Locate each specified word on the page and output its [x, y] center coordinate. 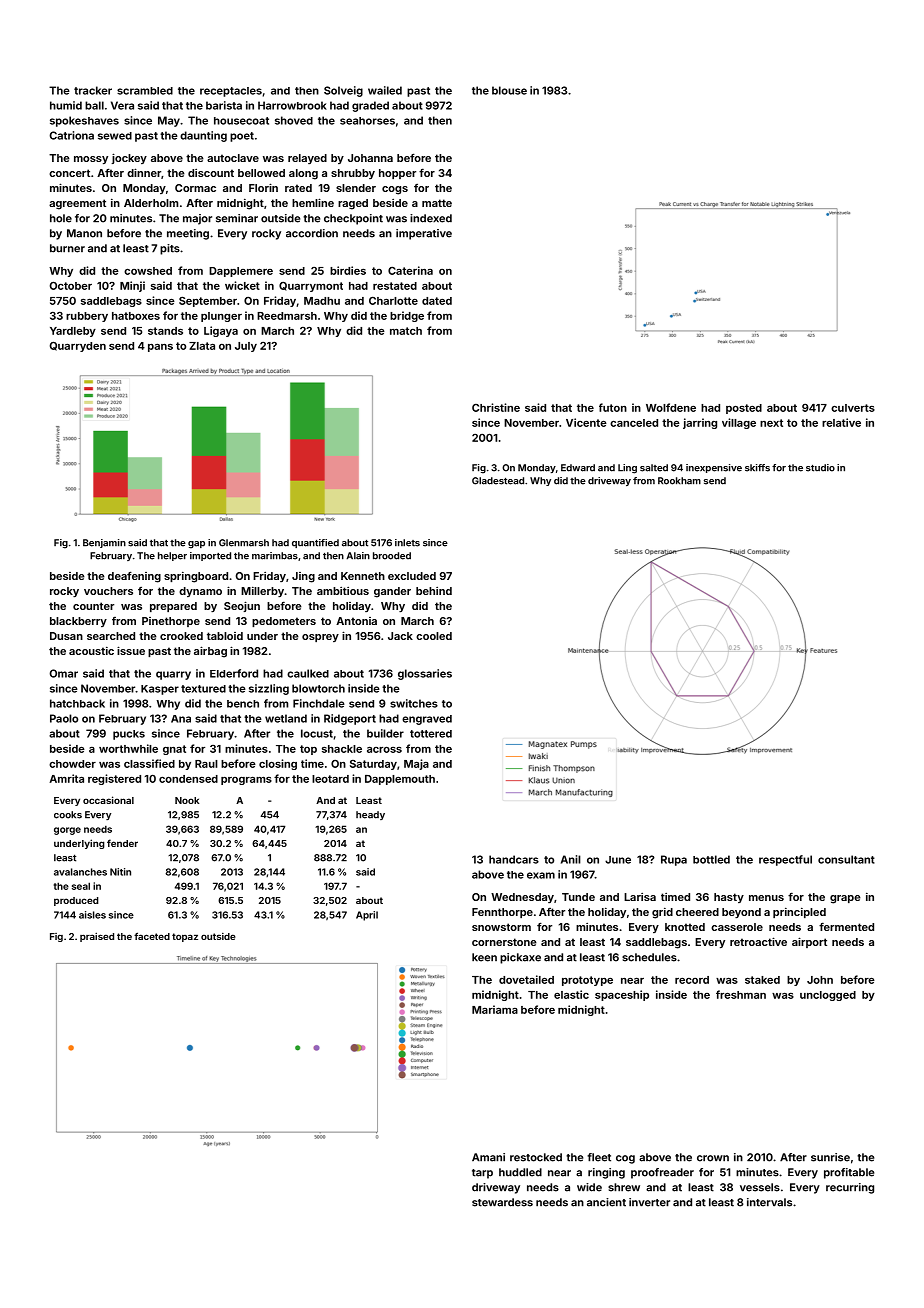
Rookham [679, 481]
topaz [185, 937]
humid [66, 105]
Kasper [160, 690]
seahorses [367, 121]
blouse [509, 90]
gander [392, 592]
